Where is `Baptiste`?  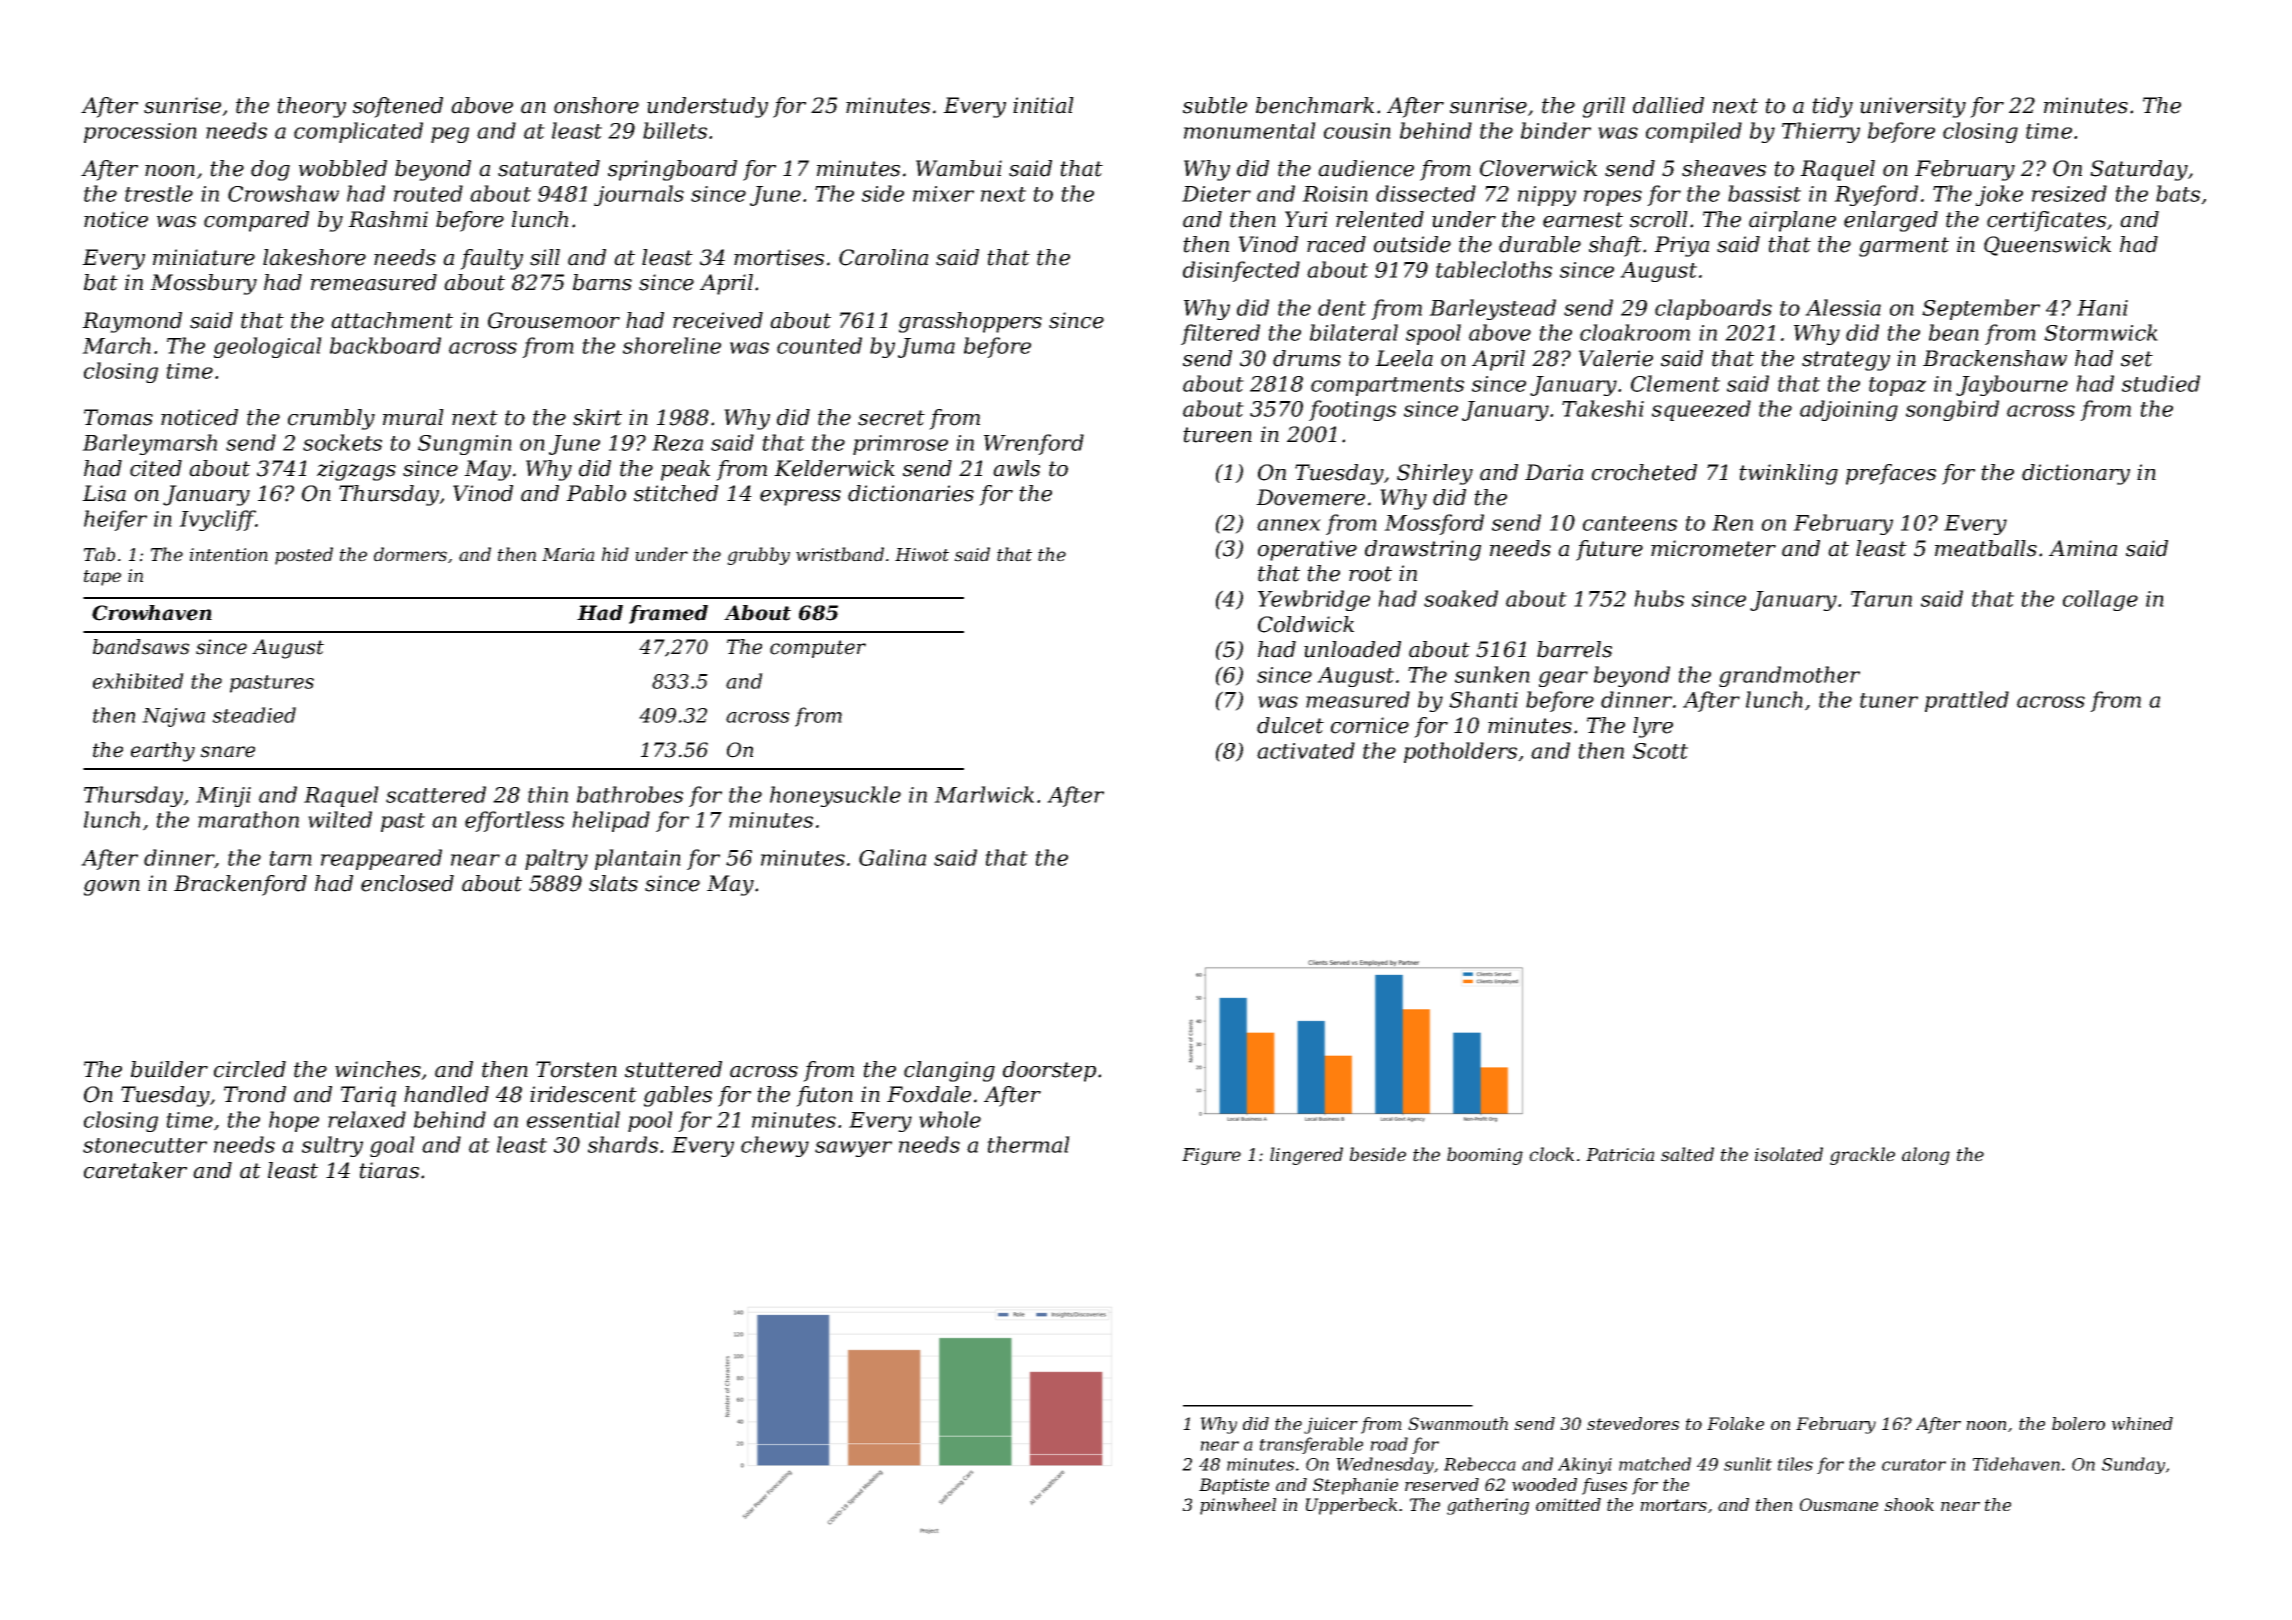
Baptiste is located at coordinates (1234, 1486).
